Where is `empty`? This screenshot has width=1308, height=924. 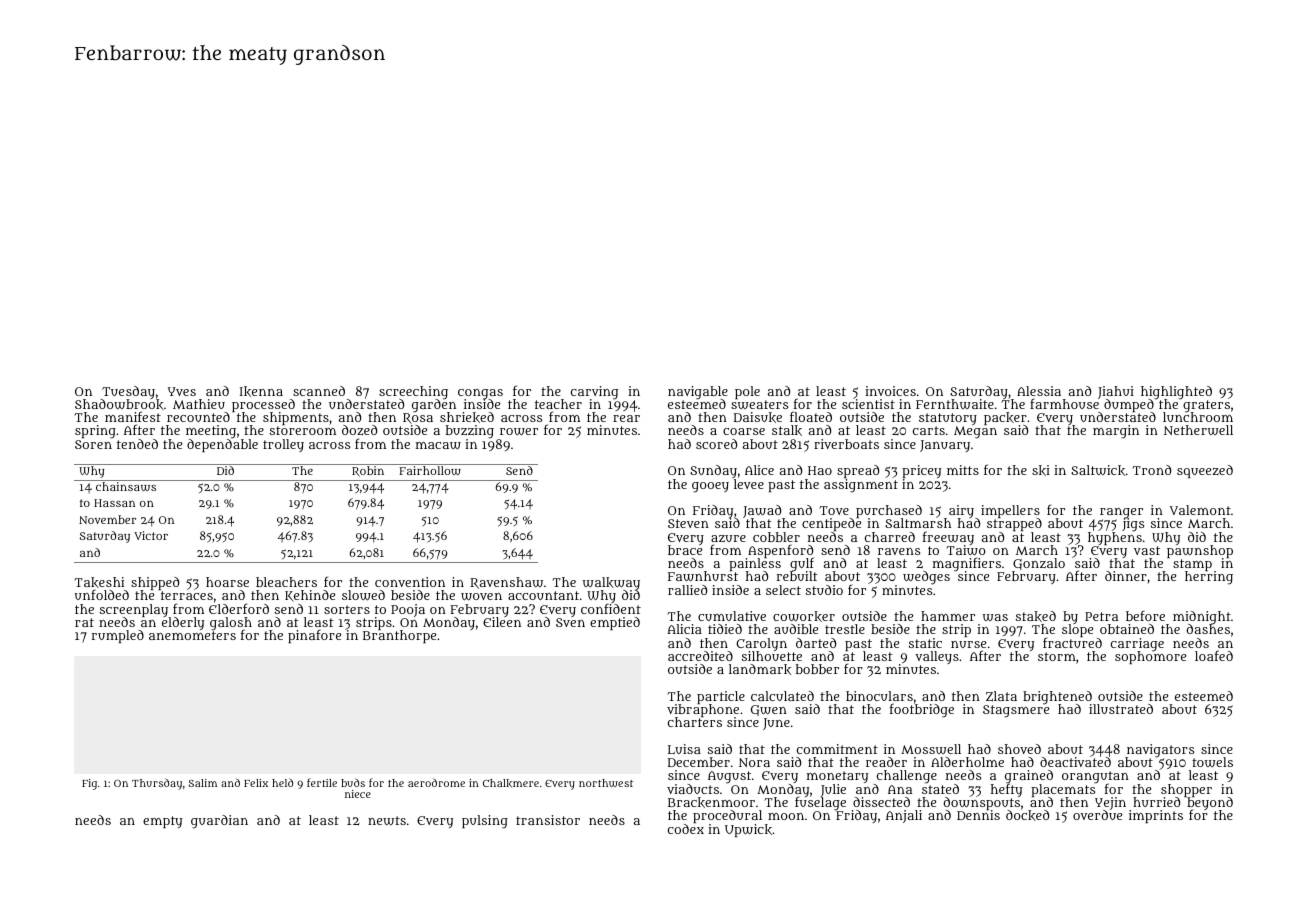 empty is located at coordinates (162, 822).
